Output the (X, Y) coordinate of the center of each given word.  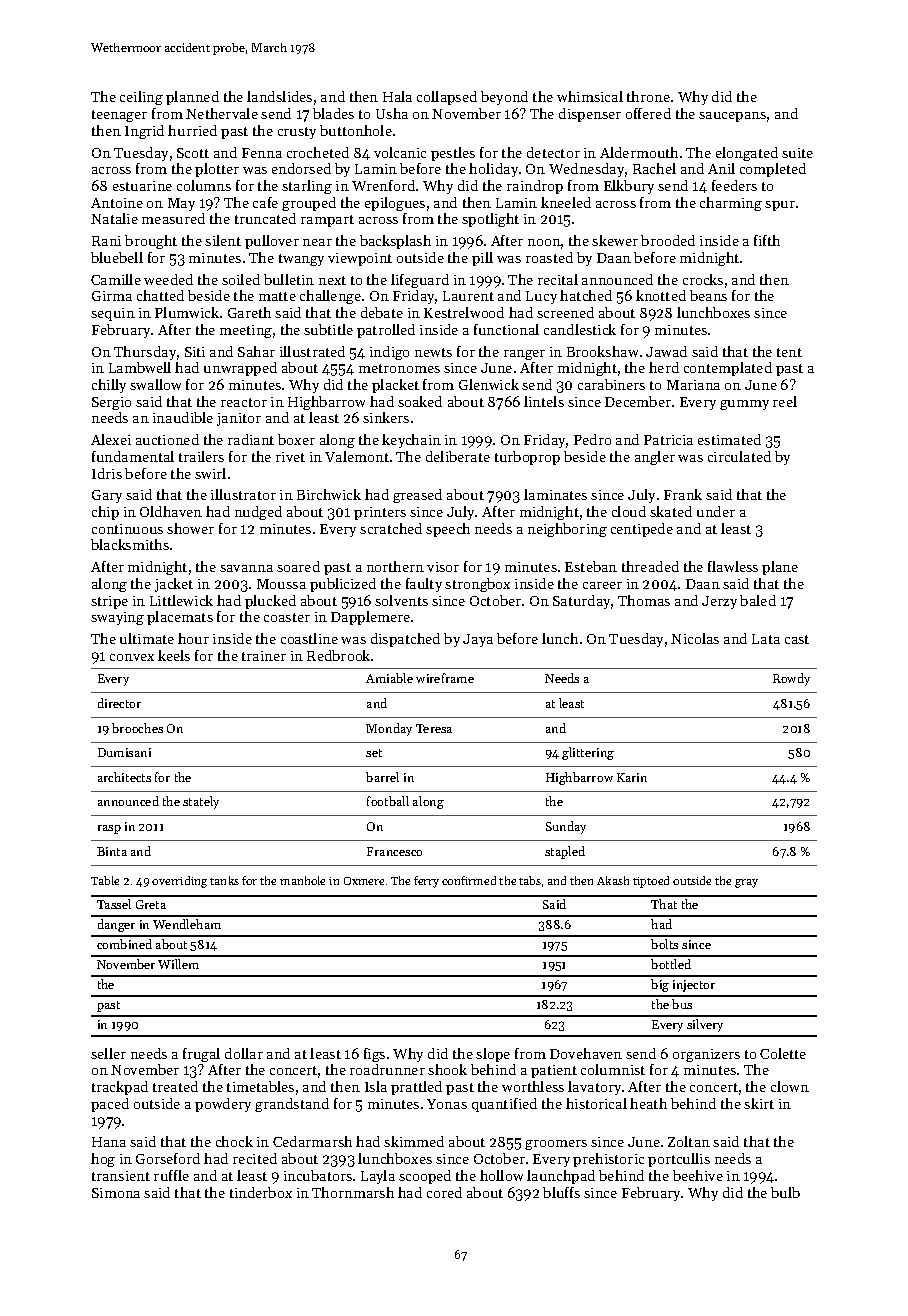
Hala (397, 96)
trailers (201, 456)
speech (448, 530)
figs (374, 1055)
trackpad (120, 1088)
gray (746, 883)
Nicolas (695, 638)
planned (192, 98)
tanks (224, 880)
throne (648, 96)
